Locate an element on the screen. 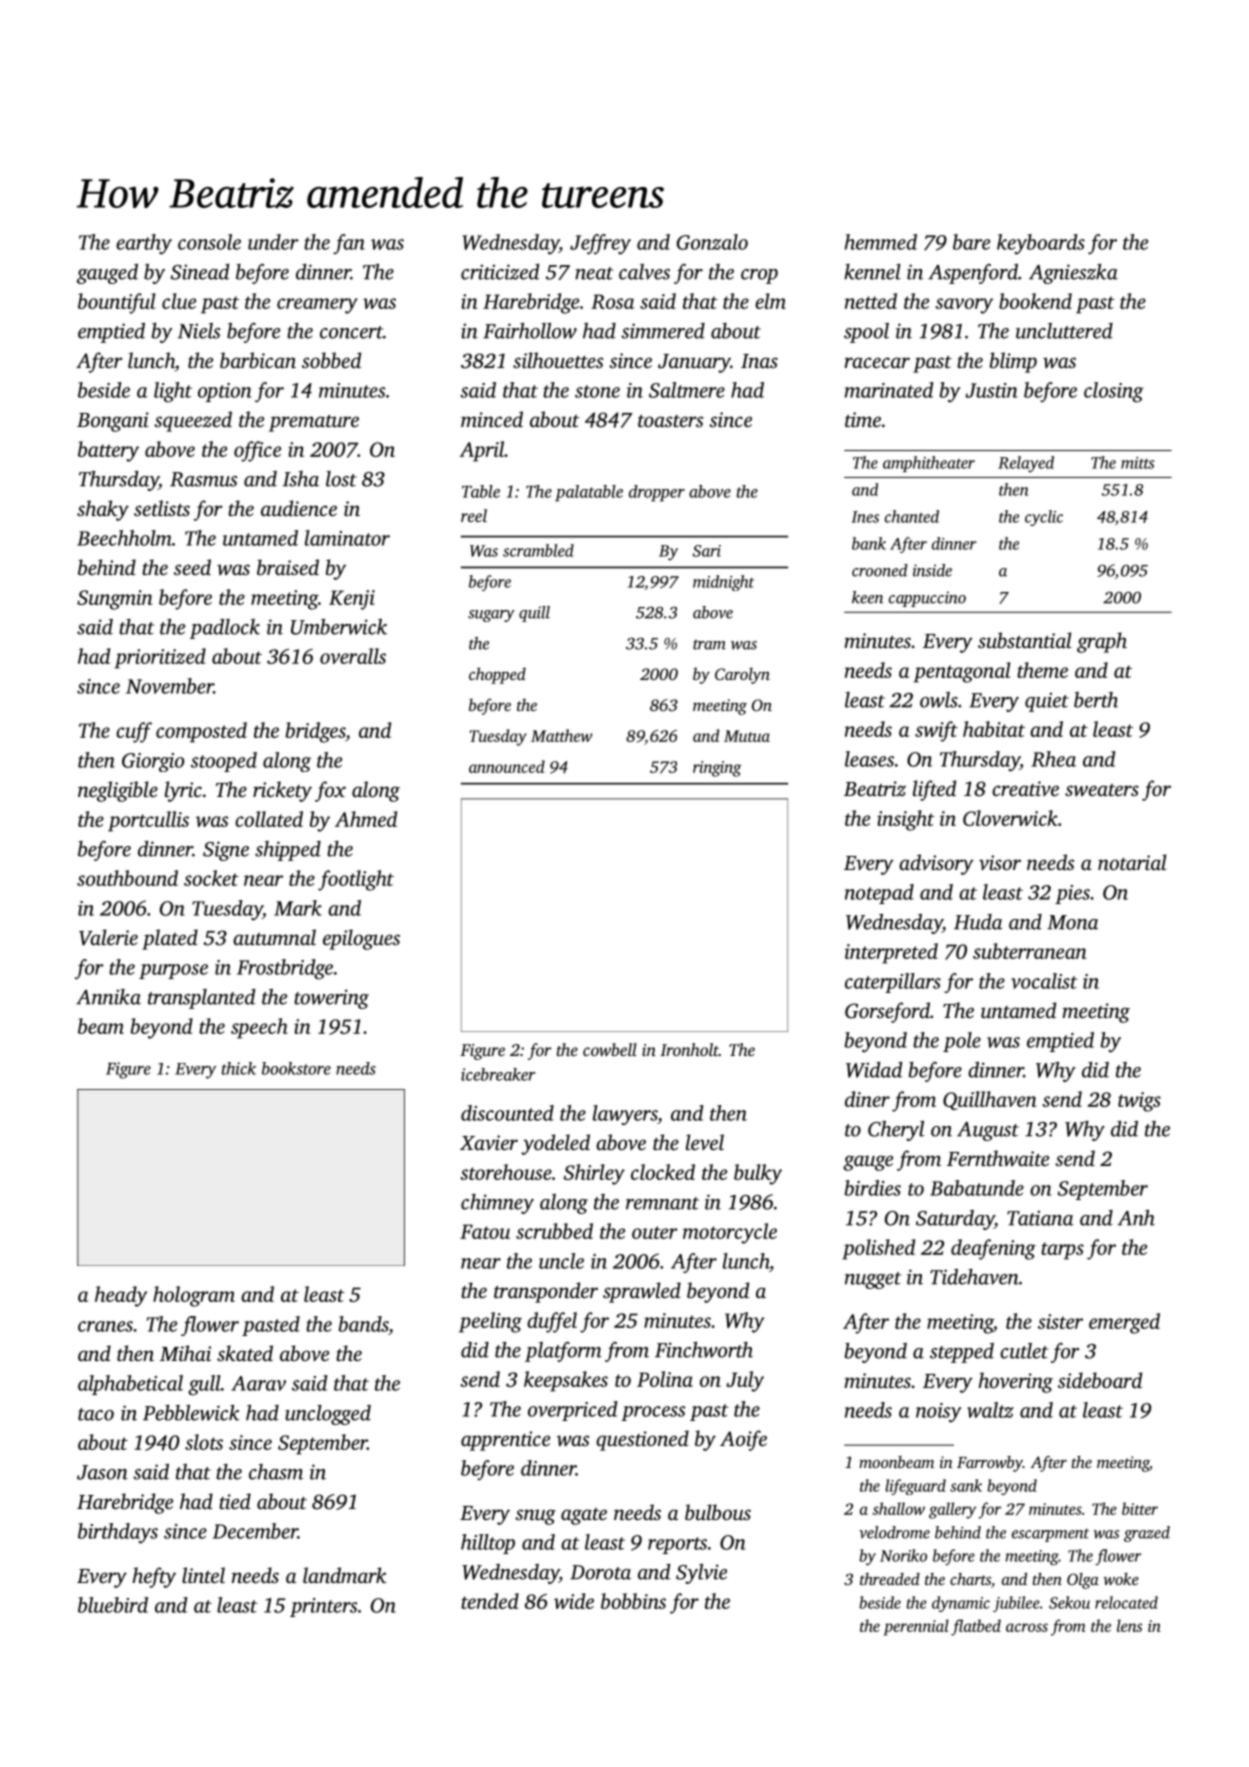 The height and width of the screenshot is (1767, 1249). earthy is located at coordinates (144, 244).
